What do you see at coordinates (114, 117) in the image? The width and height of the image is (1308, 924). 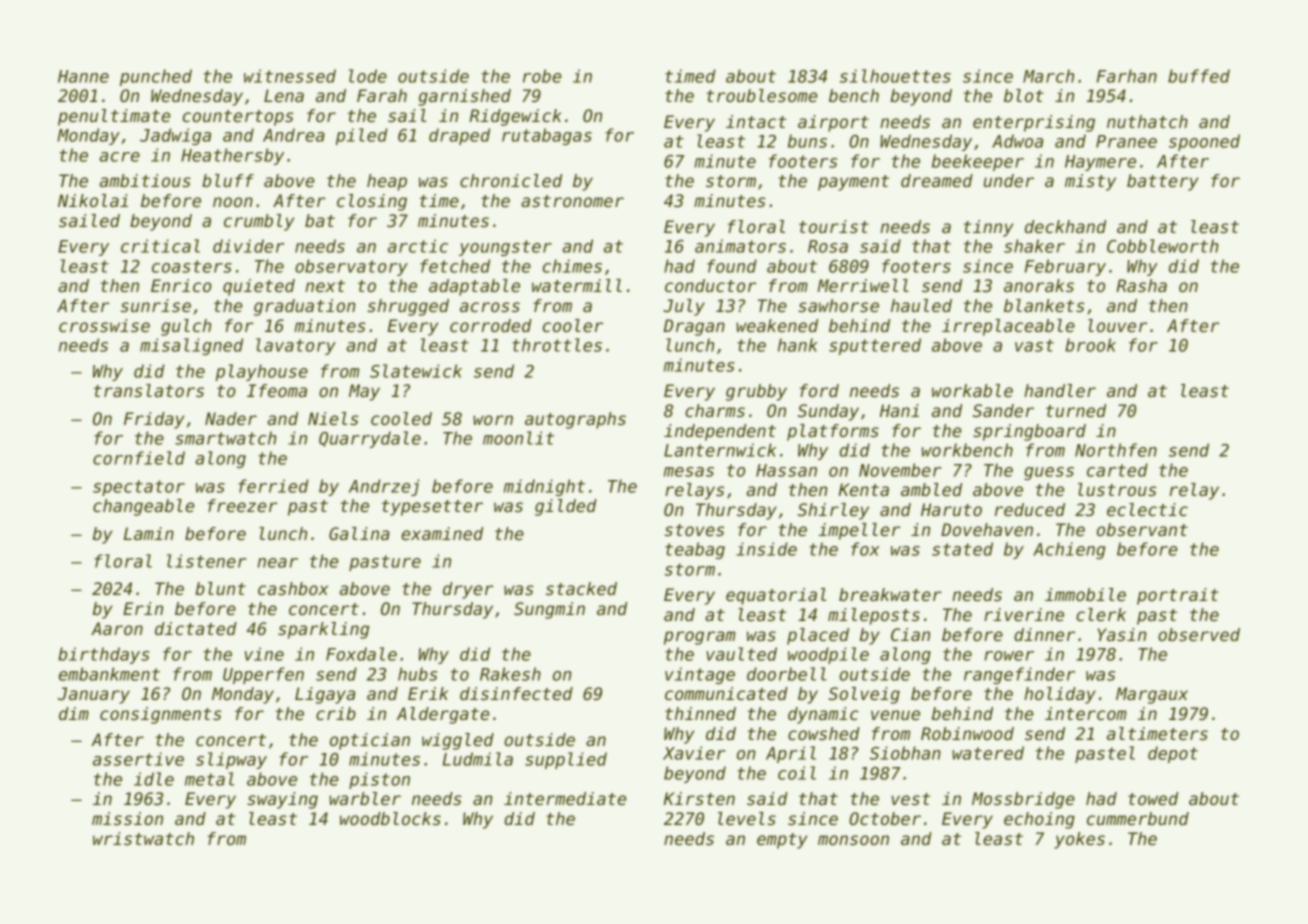 I see `penultimate` at bounding box center [114, 117].
